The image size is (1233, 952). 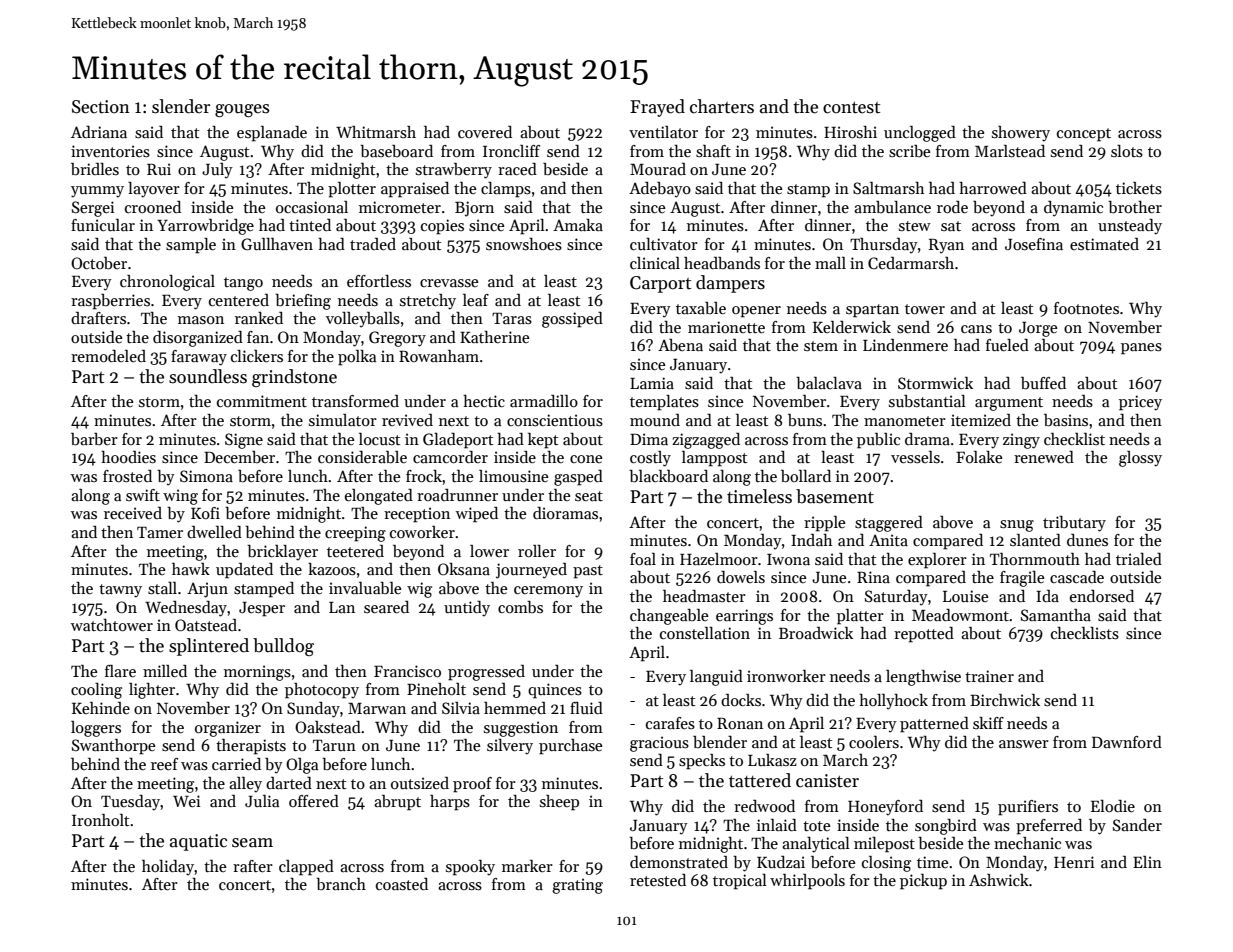 I want to click on gossiped, so click(x=572, y=320).
